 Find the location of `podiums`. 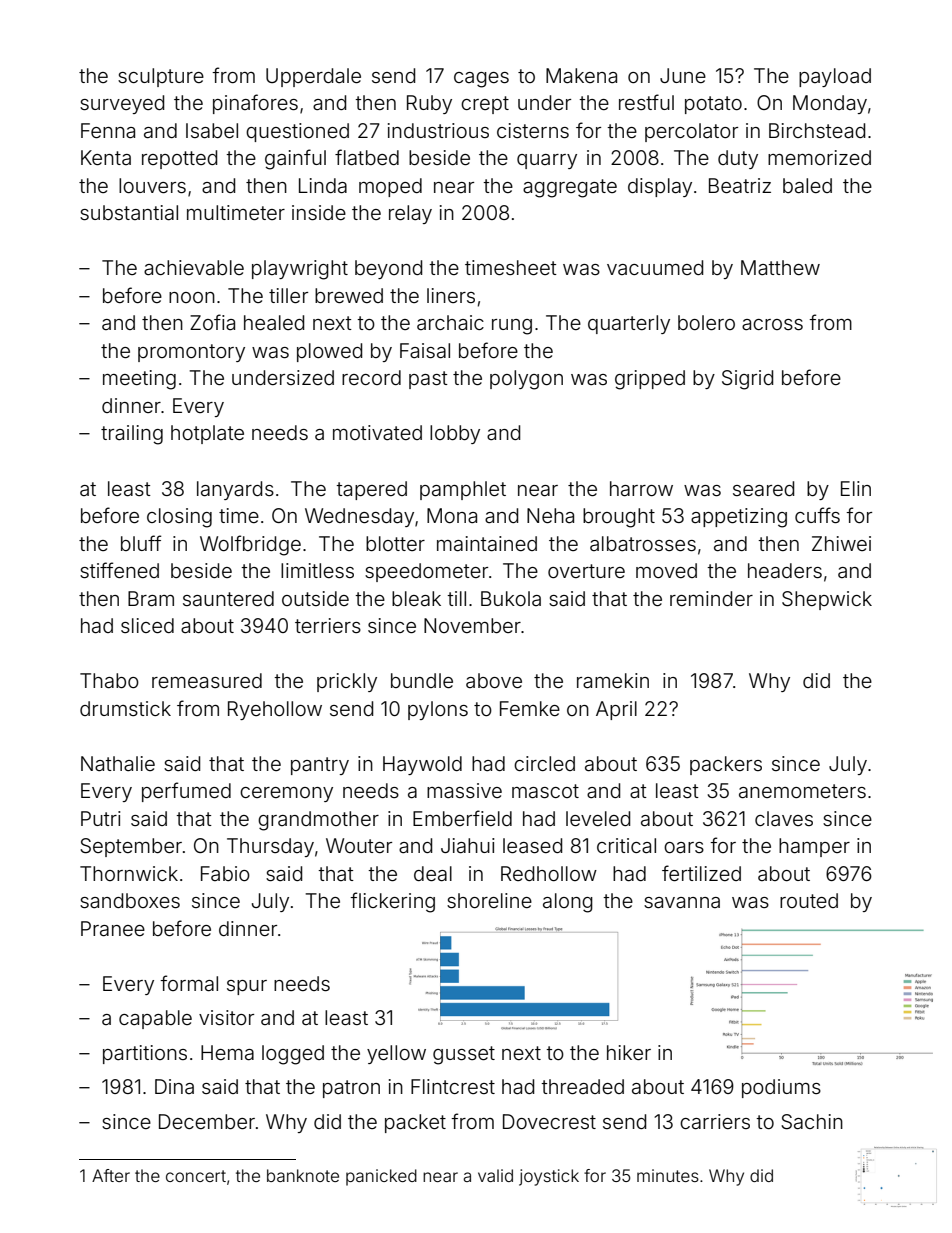

podiums is located at coordinates (781, 1088).
